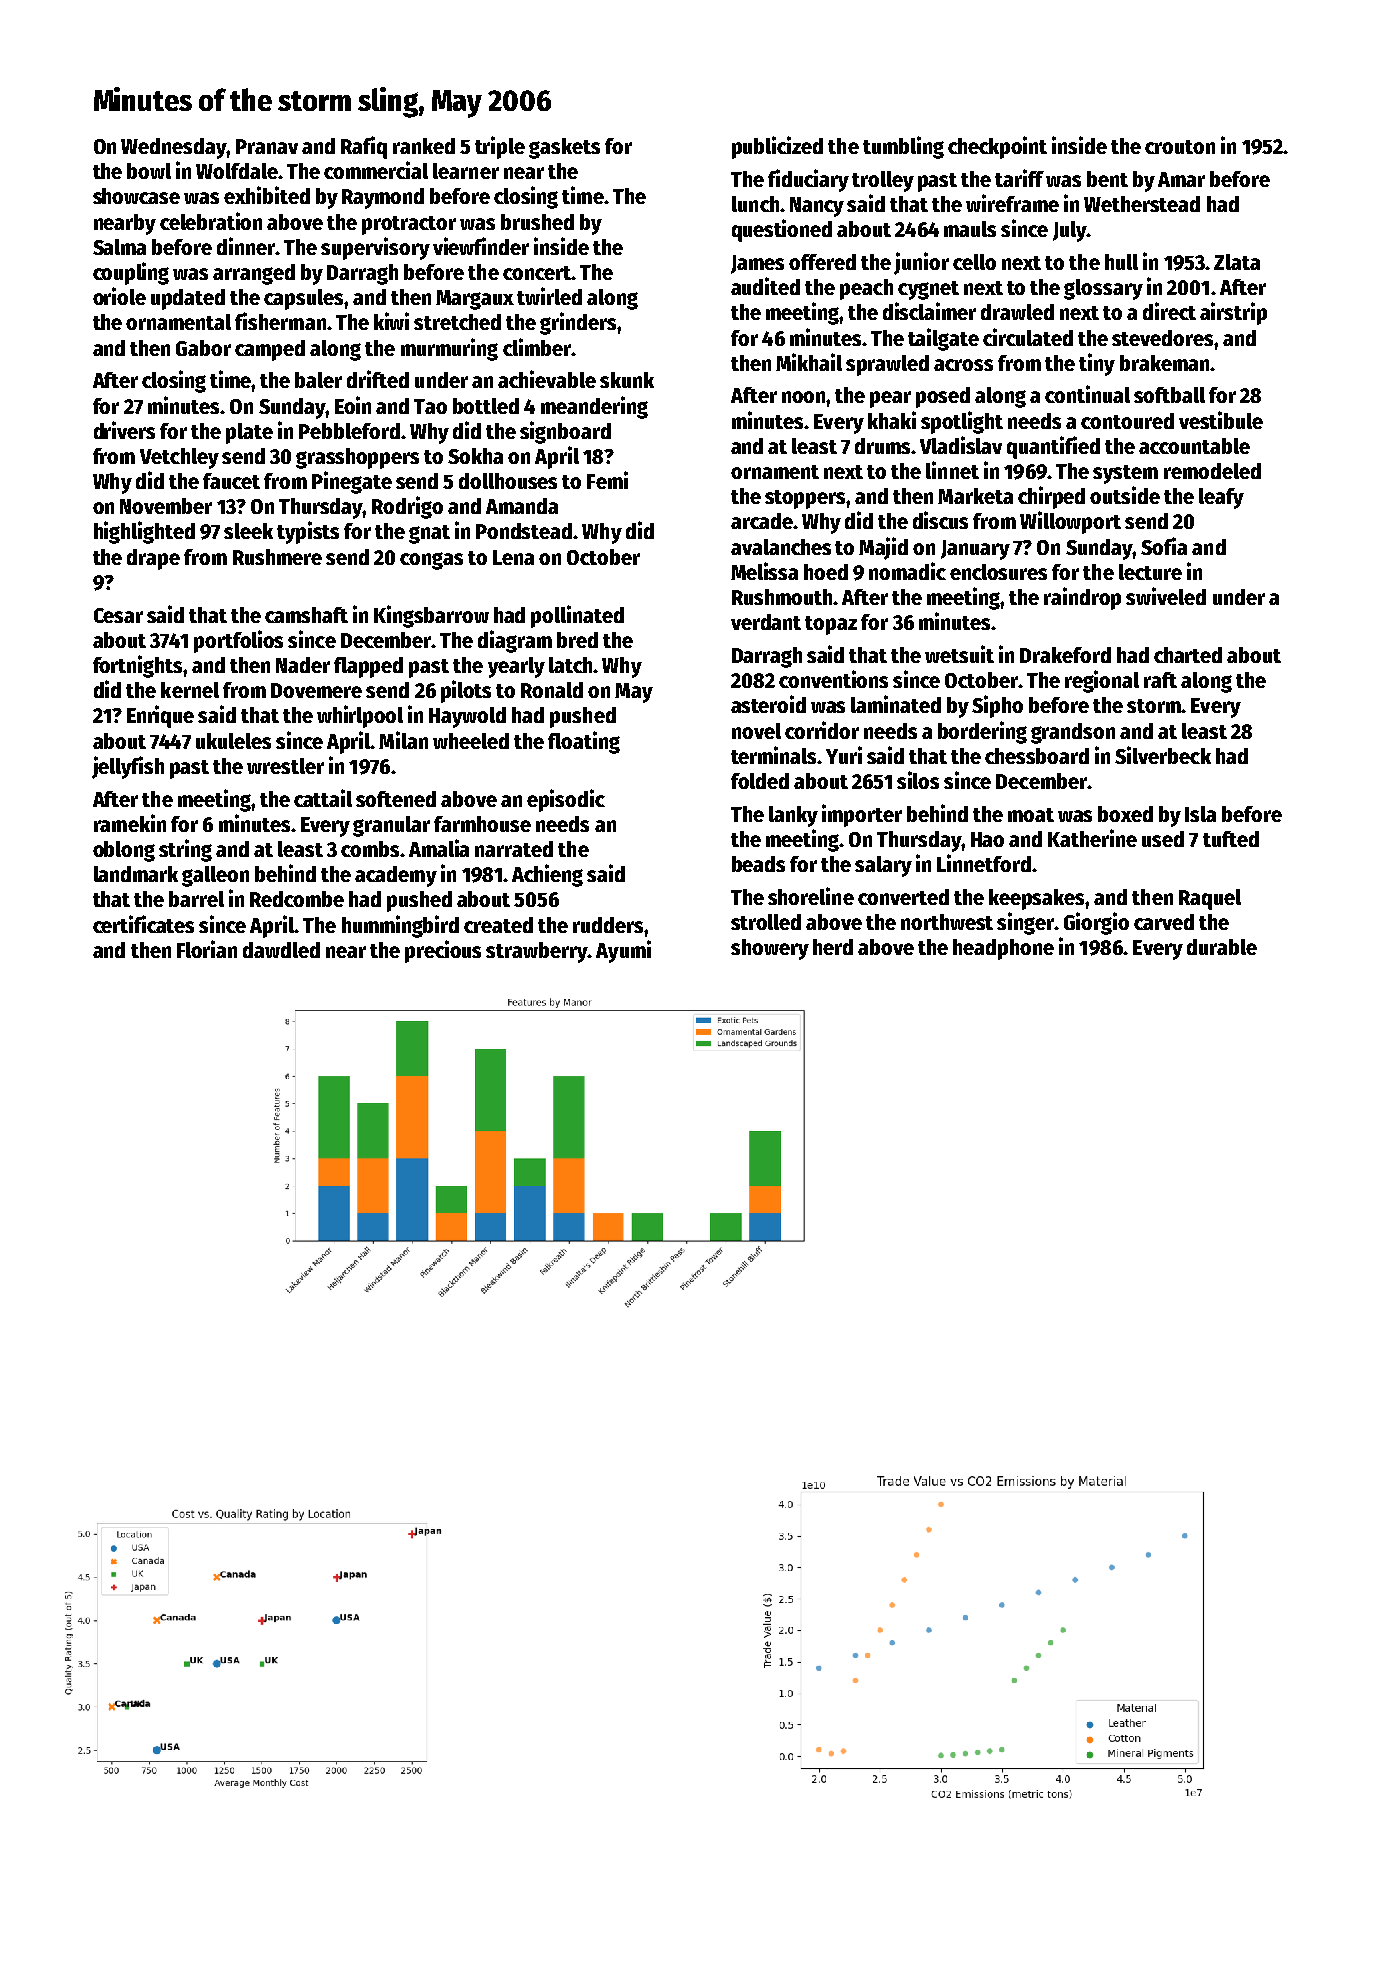 The height and width of the screenshot is (1969, 1386). What do you see at coordinates (267, 195) in the screenshot?
I see `exhibited` at bounding box center [267, 195].
